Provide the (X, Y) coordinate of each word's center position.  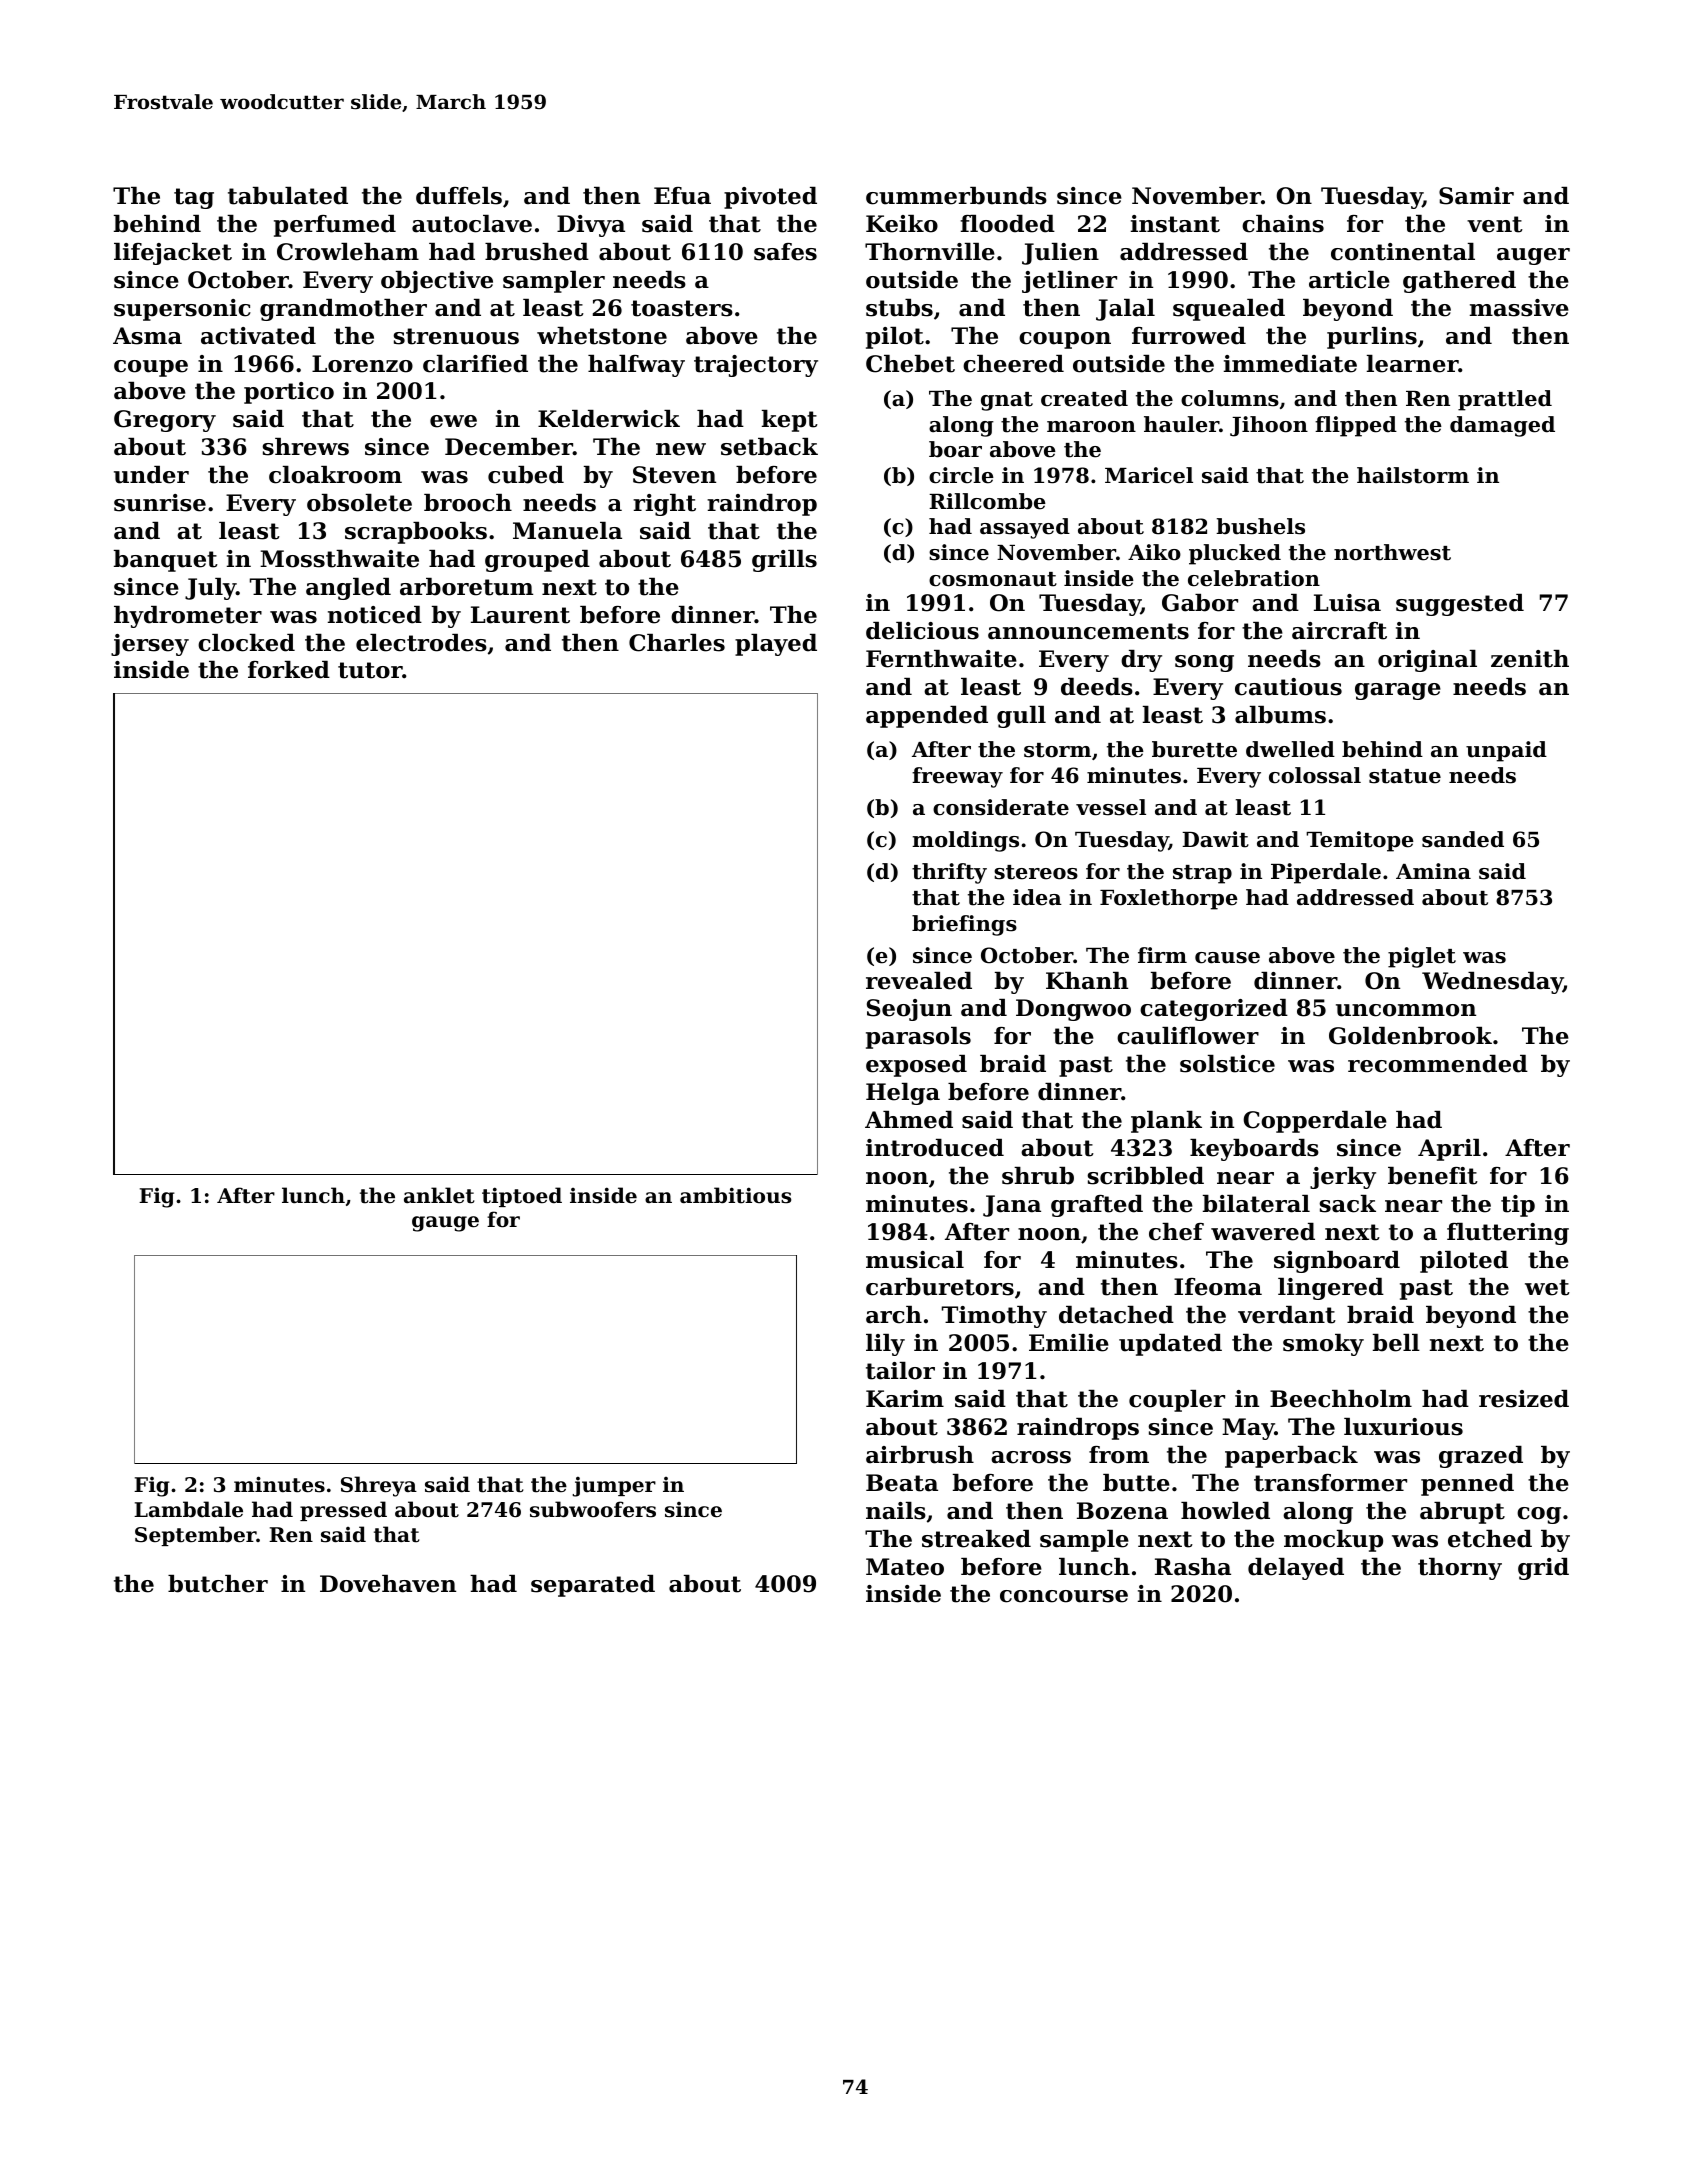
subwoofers (593, 1509)
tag (194, 198)
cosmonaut (993, 579)
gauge (445, 1224)
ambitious (735, 1195)
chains (1283, 224)
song (1204, 663)
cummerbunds (956, 196)
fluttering (1508, 1234)
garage (1398, 691)
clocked (246, 643)
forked (289, 670)
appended (927, 717)
